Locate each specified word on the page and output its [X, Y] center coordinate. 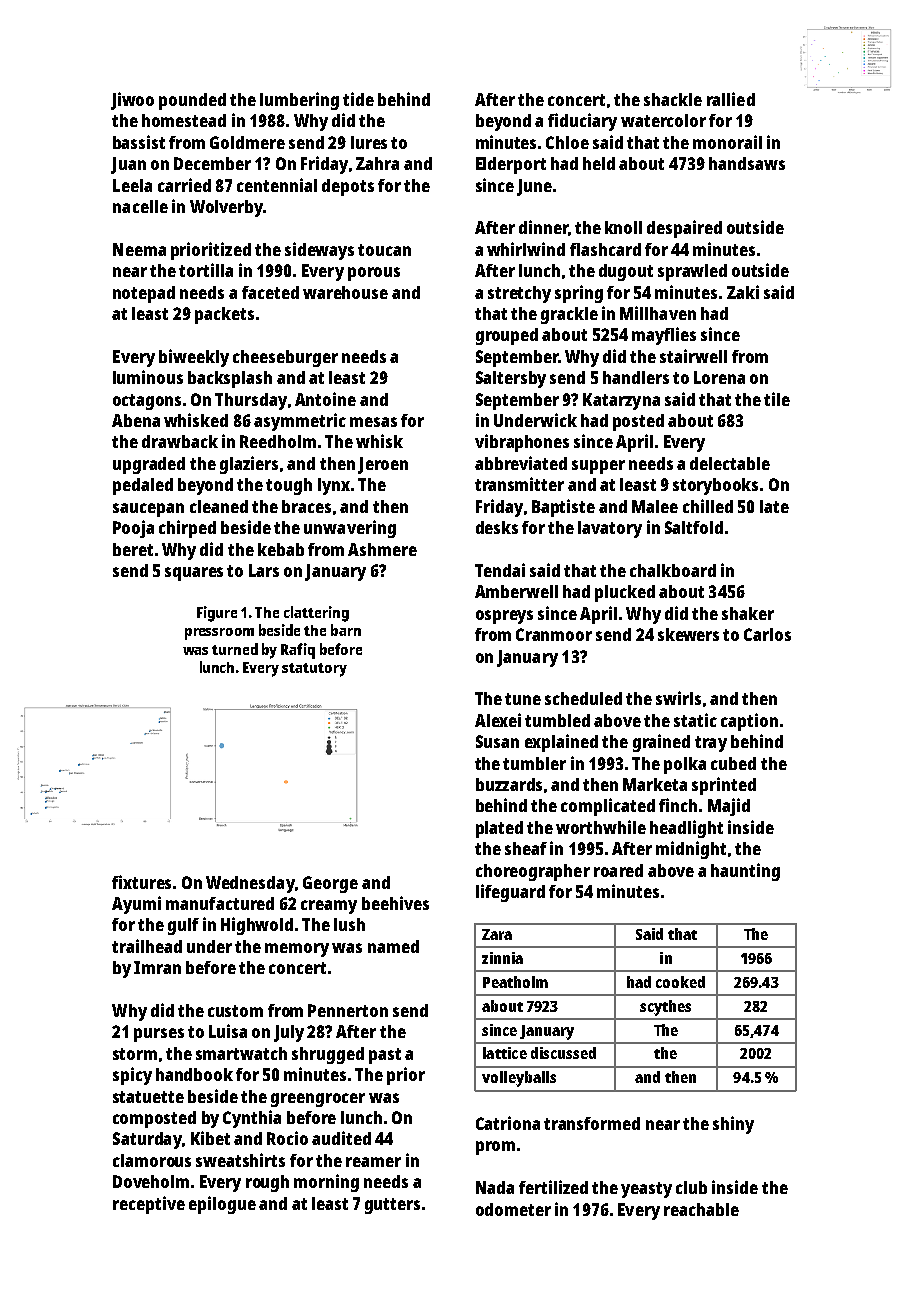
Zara [497, 934]
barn [346, 630]
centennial [277, 185]
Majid [729, 807]
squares [194, 574]
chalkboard [673, 570]
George [330, 884]
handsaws [747, 163]
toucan [384, 250]
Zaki [743, 292]
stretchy [519, 294]
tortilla [206, 270]
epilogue [222, 1205]
